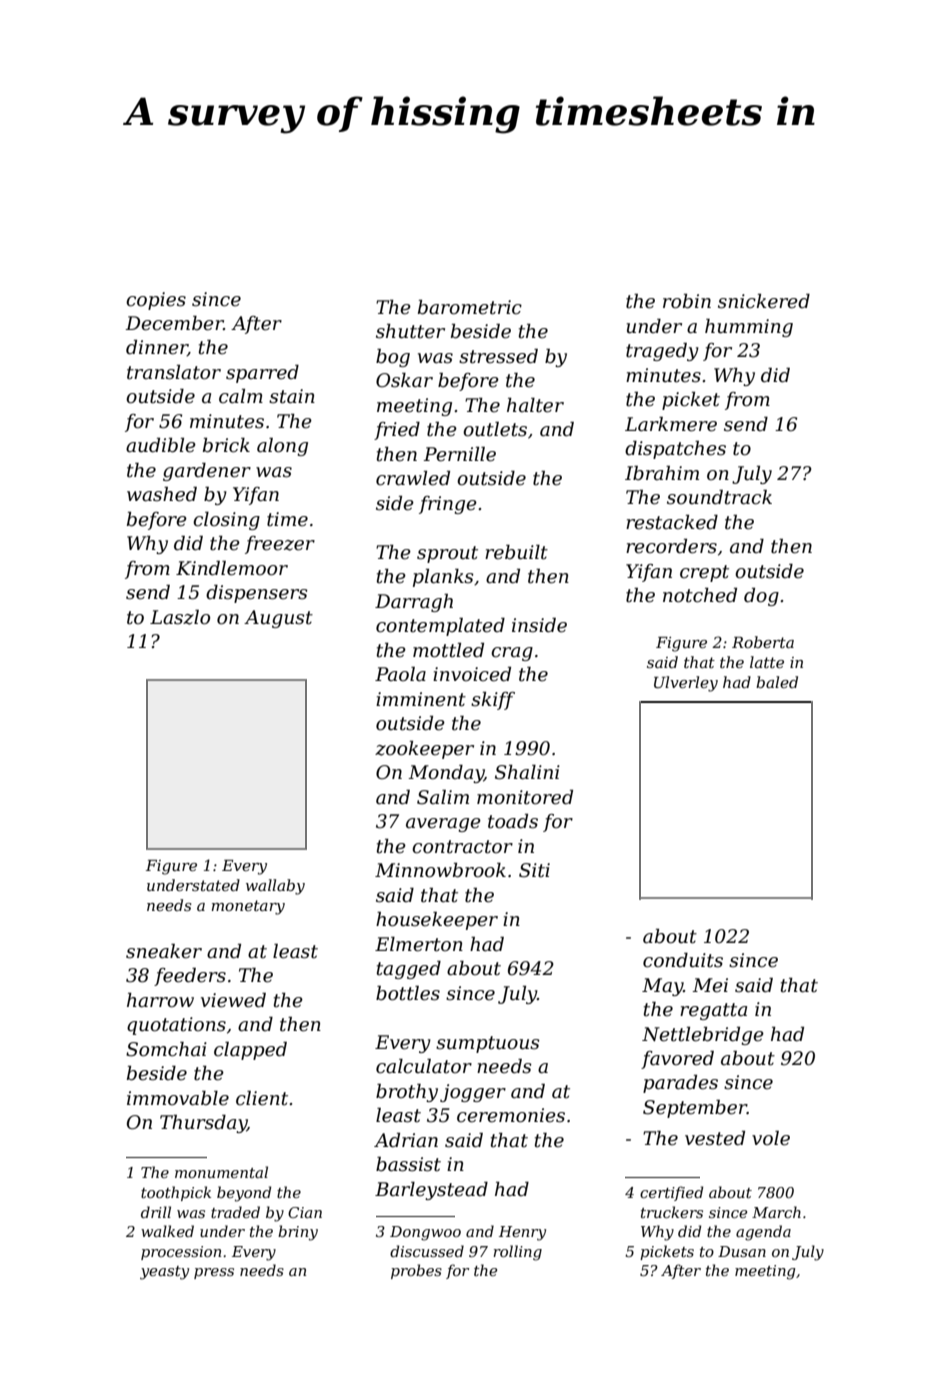 The height and width of the document is (1379, 952). I want to click on snickered, so click(764, 301).
